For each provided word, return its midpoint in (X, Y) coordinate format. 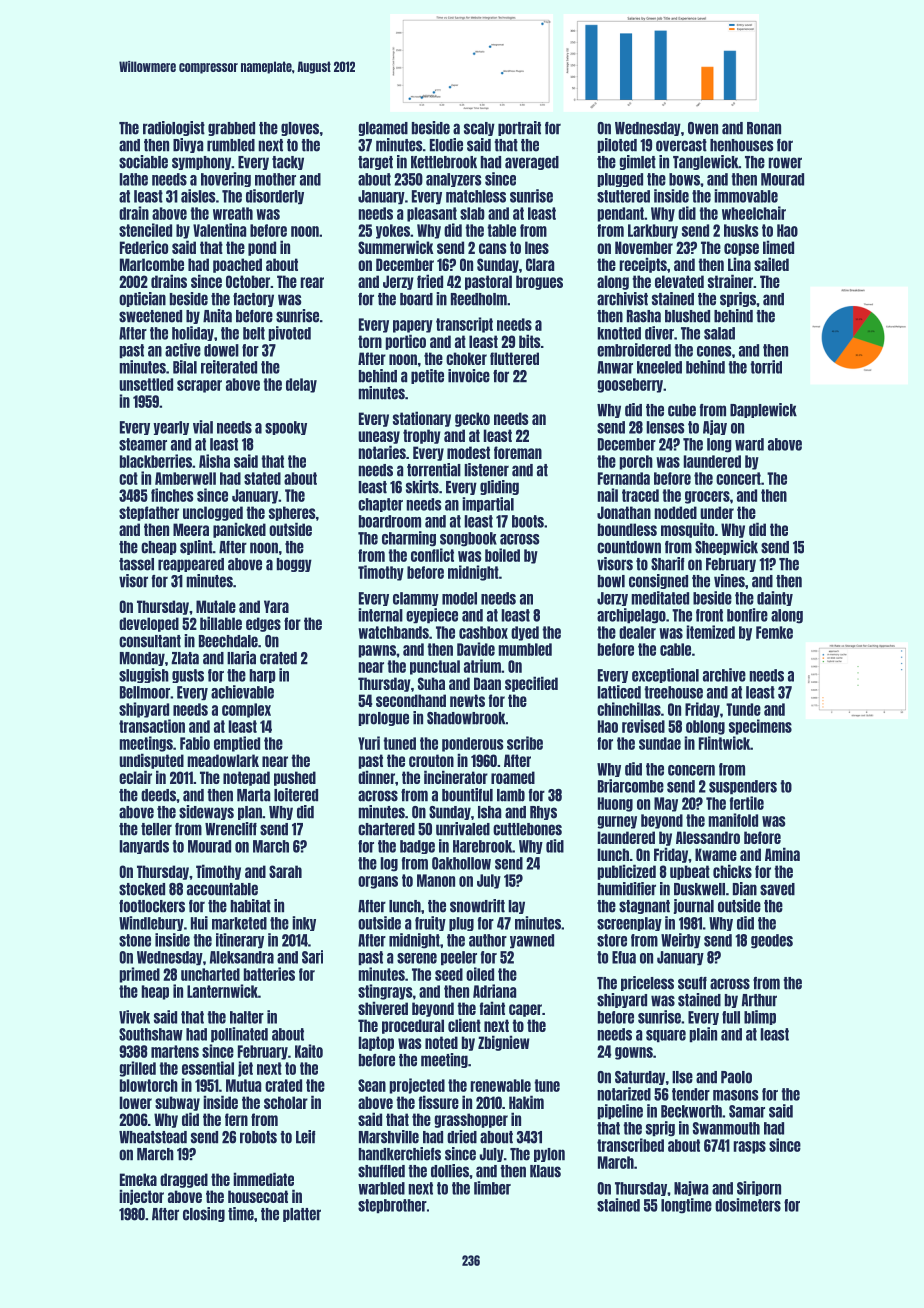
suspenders (743, 787)
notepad (246, 778)
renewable (501, 1085)
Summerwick (396, 247)
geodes (772, 941)
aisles (198, 196)
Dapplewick (763, 410)
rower (785, 163)
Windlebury (151, 923)
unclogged (213, 513)
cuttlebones (527, 829)
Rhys (543, 813)
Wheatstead (153, 1137)
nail (608, 495)
